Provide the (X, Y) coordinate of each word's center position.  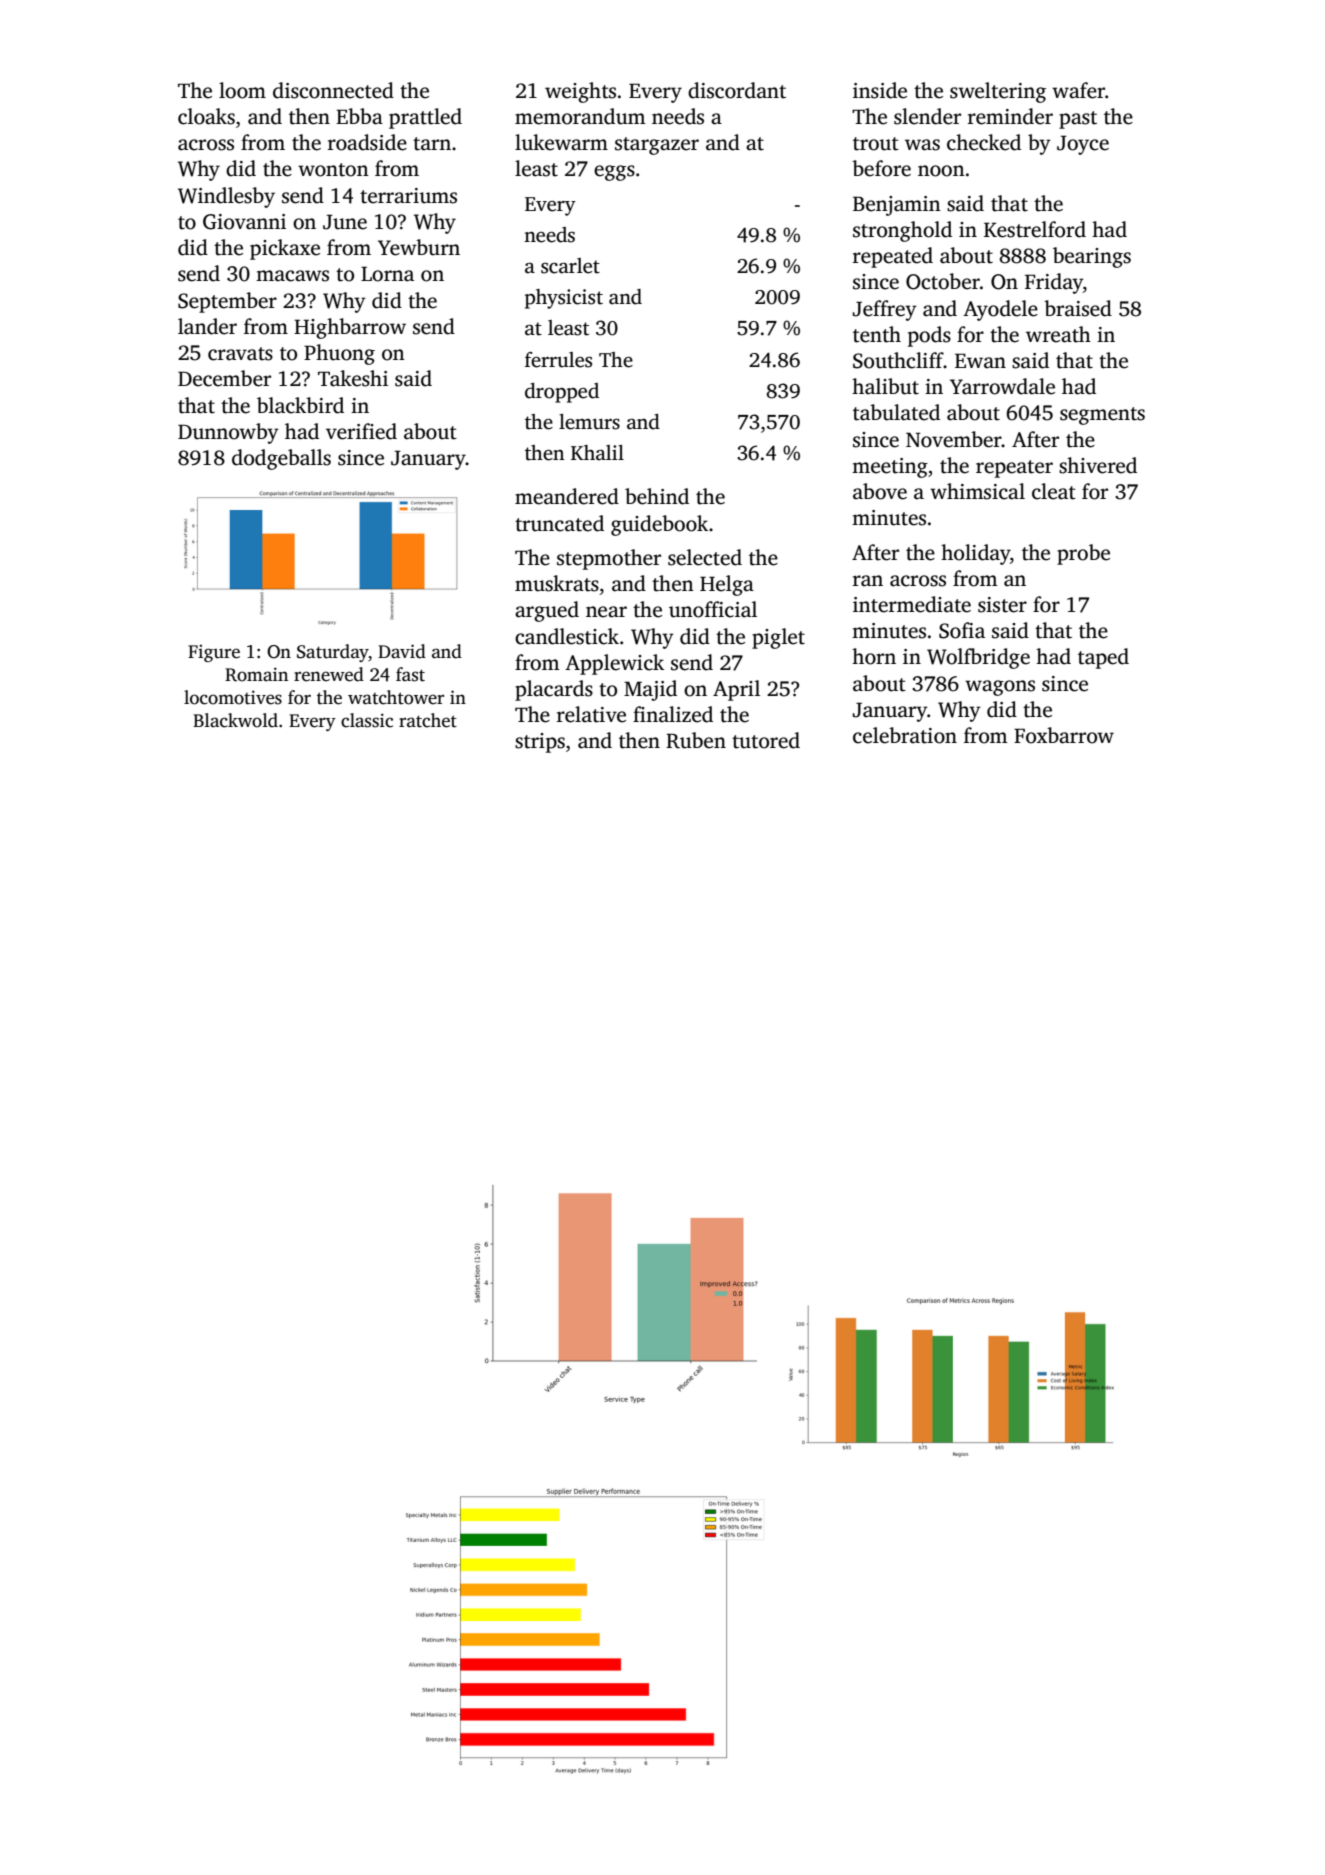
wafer (1078, 90)
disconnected (333, 90)
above (880, 491)
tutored (766, 740)
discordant (737, 90)
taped (1103, 658)
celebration (905, 735)
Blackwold (235, 720)
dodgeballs (281, 459)
